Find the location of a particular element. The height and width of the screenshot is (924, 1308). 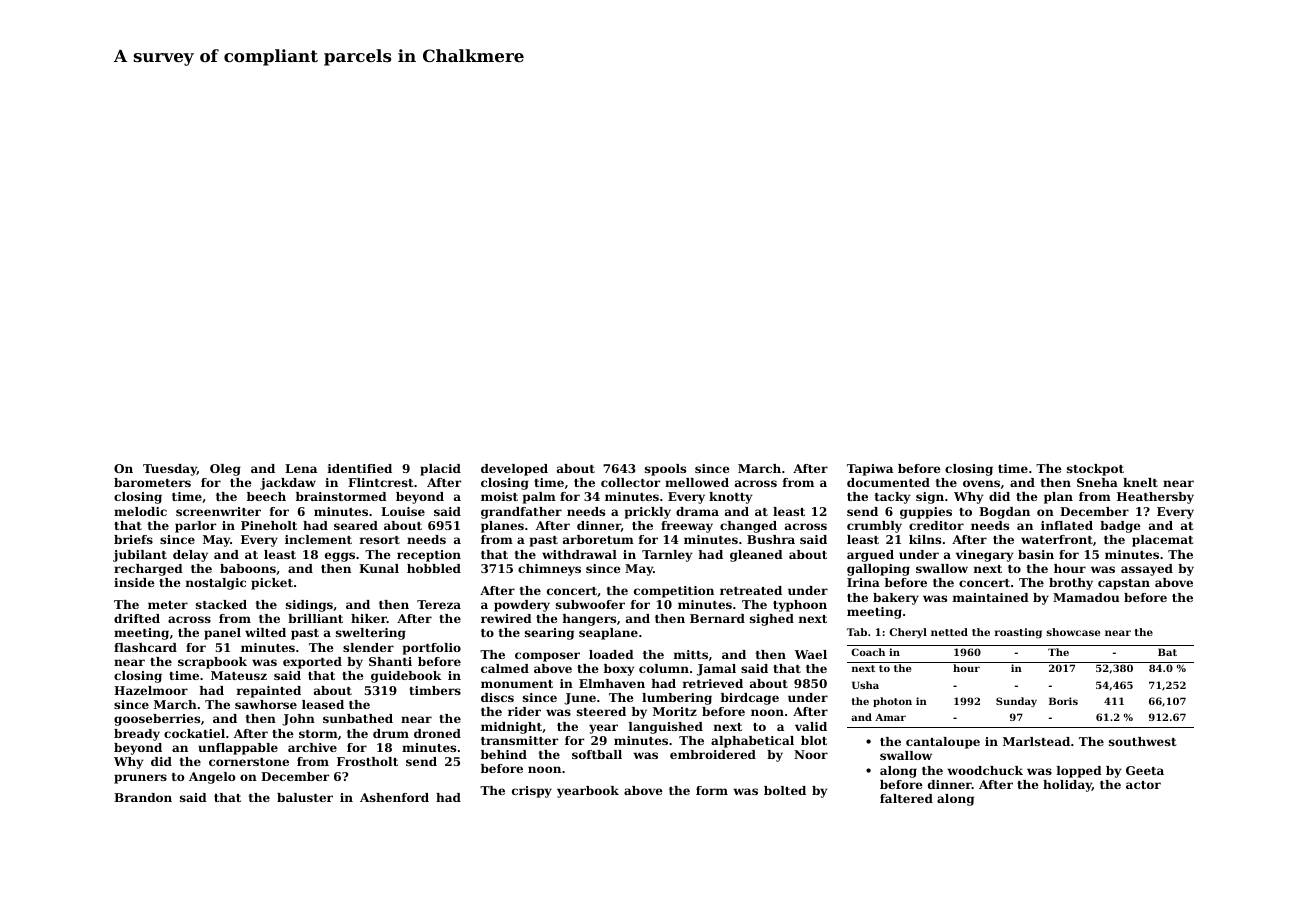

searing is located at coordinates (549, 634).
